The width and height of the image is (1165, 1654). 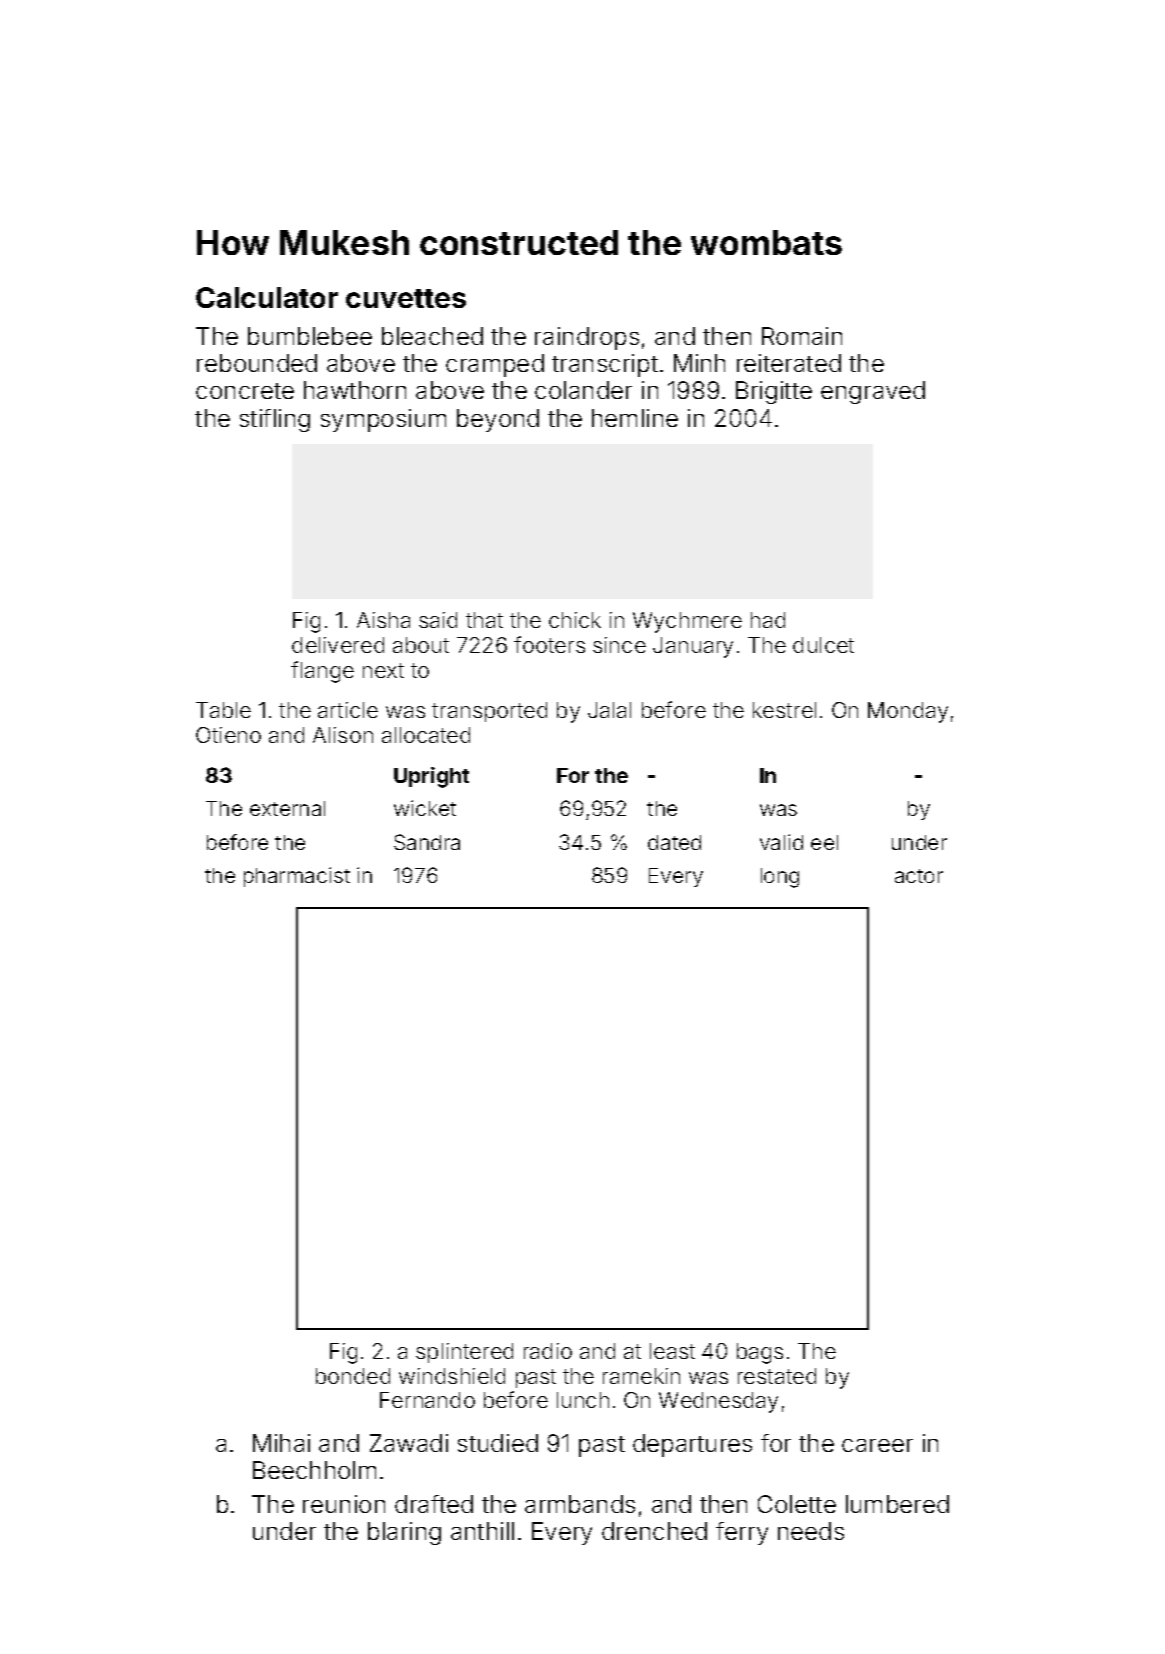 I want to click on bonded, so click(x=353, y=1376).
